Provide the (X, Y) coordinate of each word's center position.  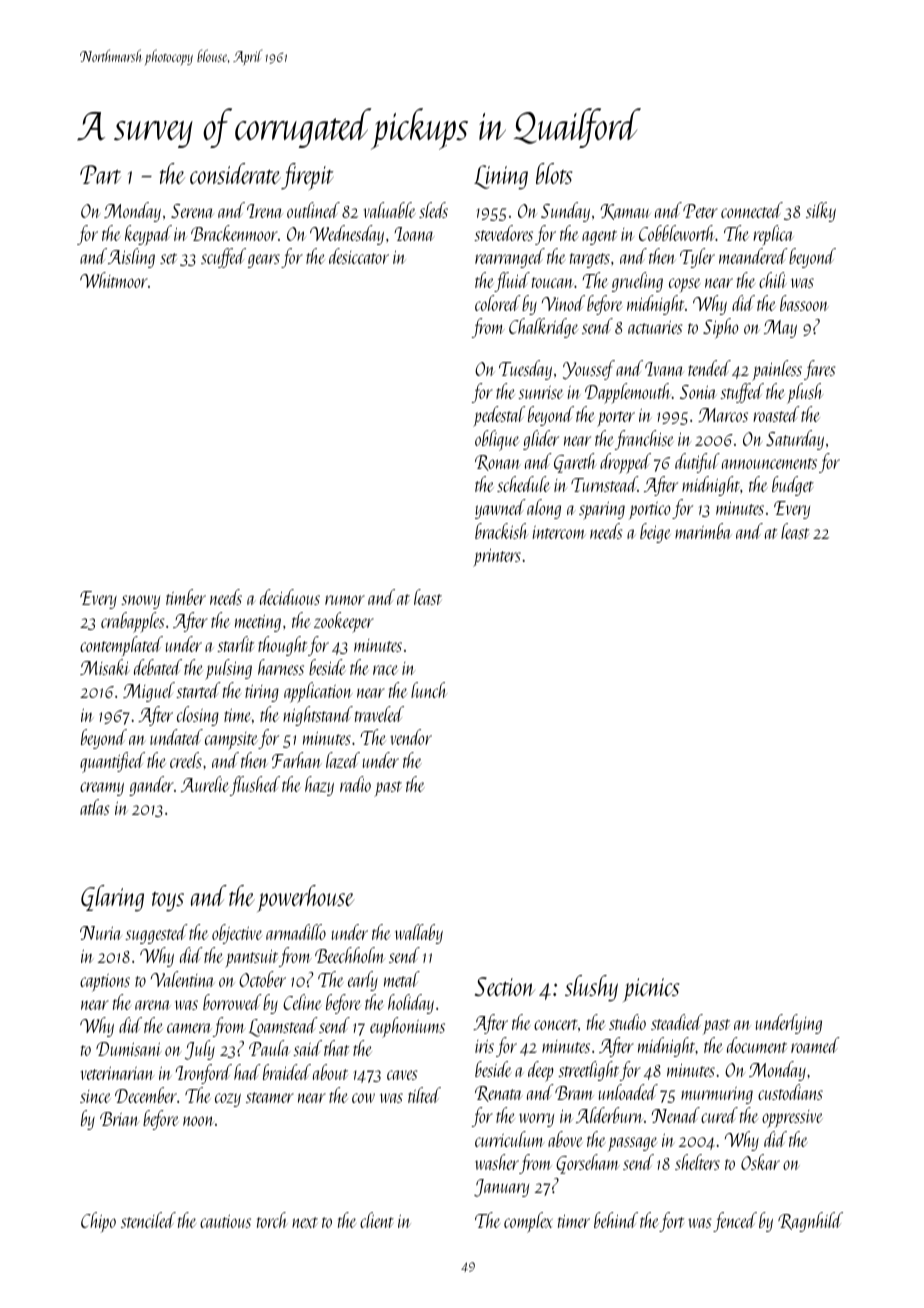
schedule (523, 484)
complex (528, 1222)
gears (264, 261)
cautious (225, 1221)
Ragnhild (810, 1222)
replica (773, 235)
